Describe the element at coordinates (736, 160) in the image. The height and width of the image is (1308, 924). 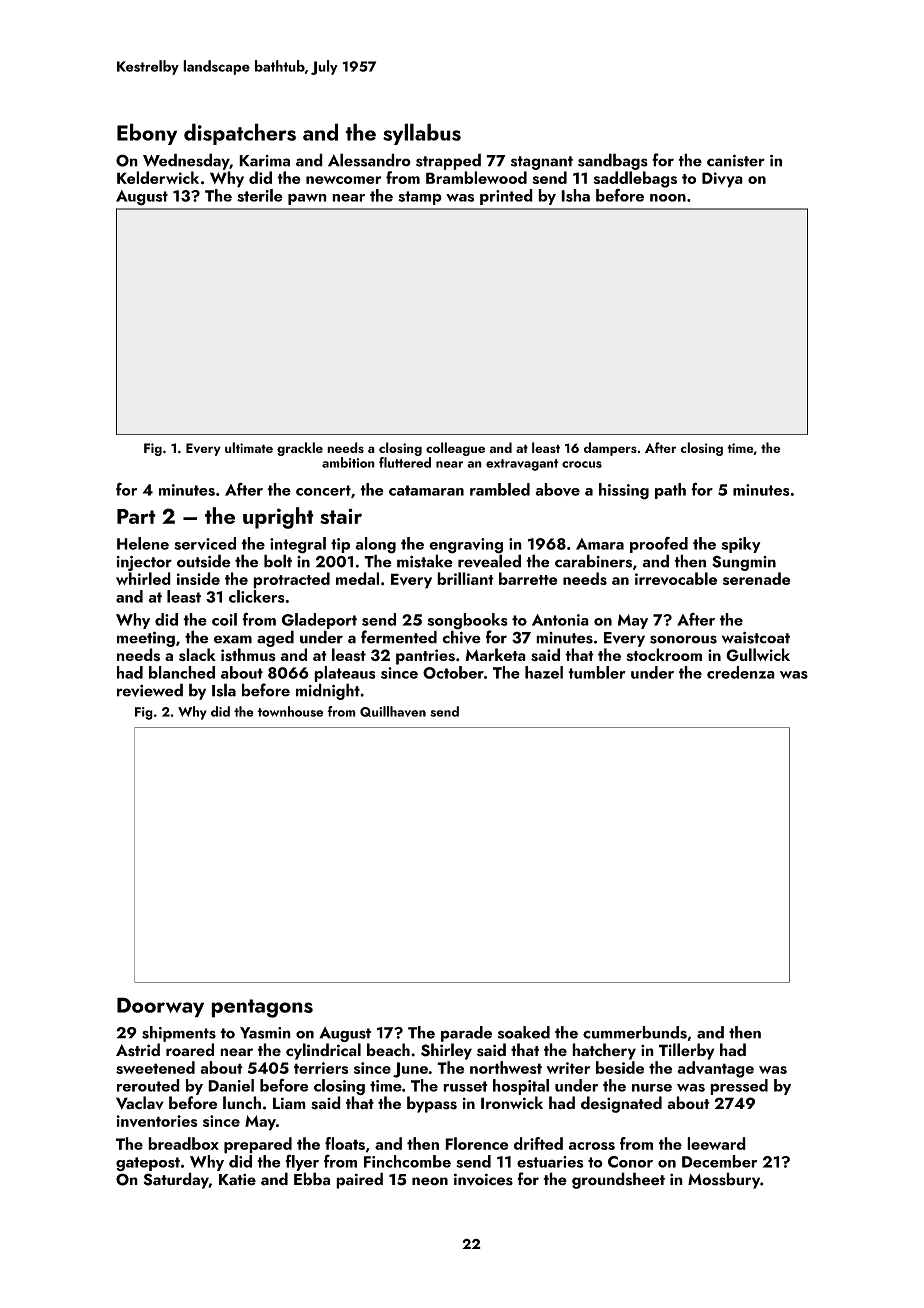
I see `canister` at that location.
